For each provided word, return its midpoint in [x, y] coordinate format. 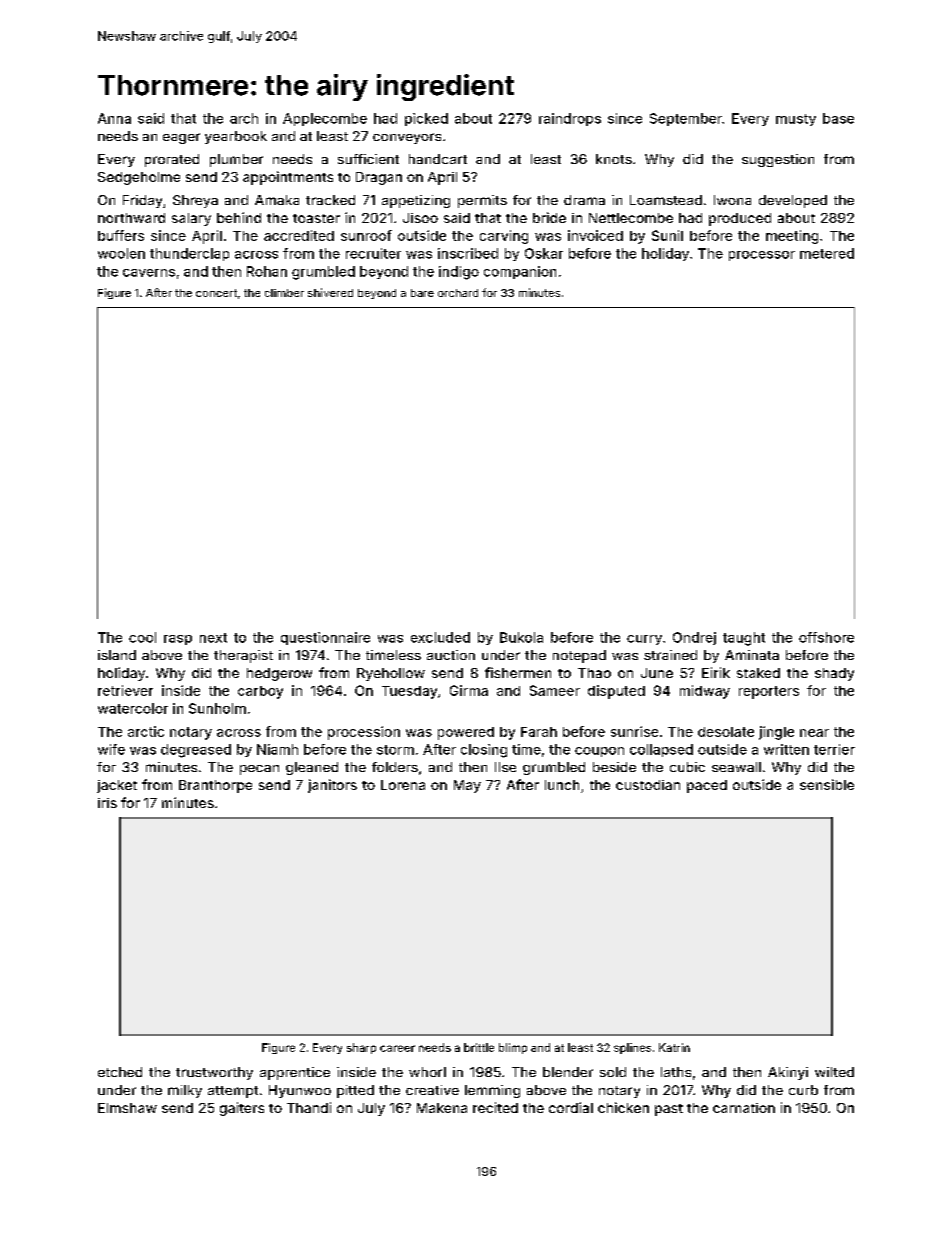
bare [422, 293]
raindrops [570, 119]
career [397, 1048]
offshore [826, 637]
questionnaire [325, 638]
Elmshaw [127, 1108]
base [838, 118]
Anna [114, 118]
